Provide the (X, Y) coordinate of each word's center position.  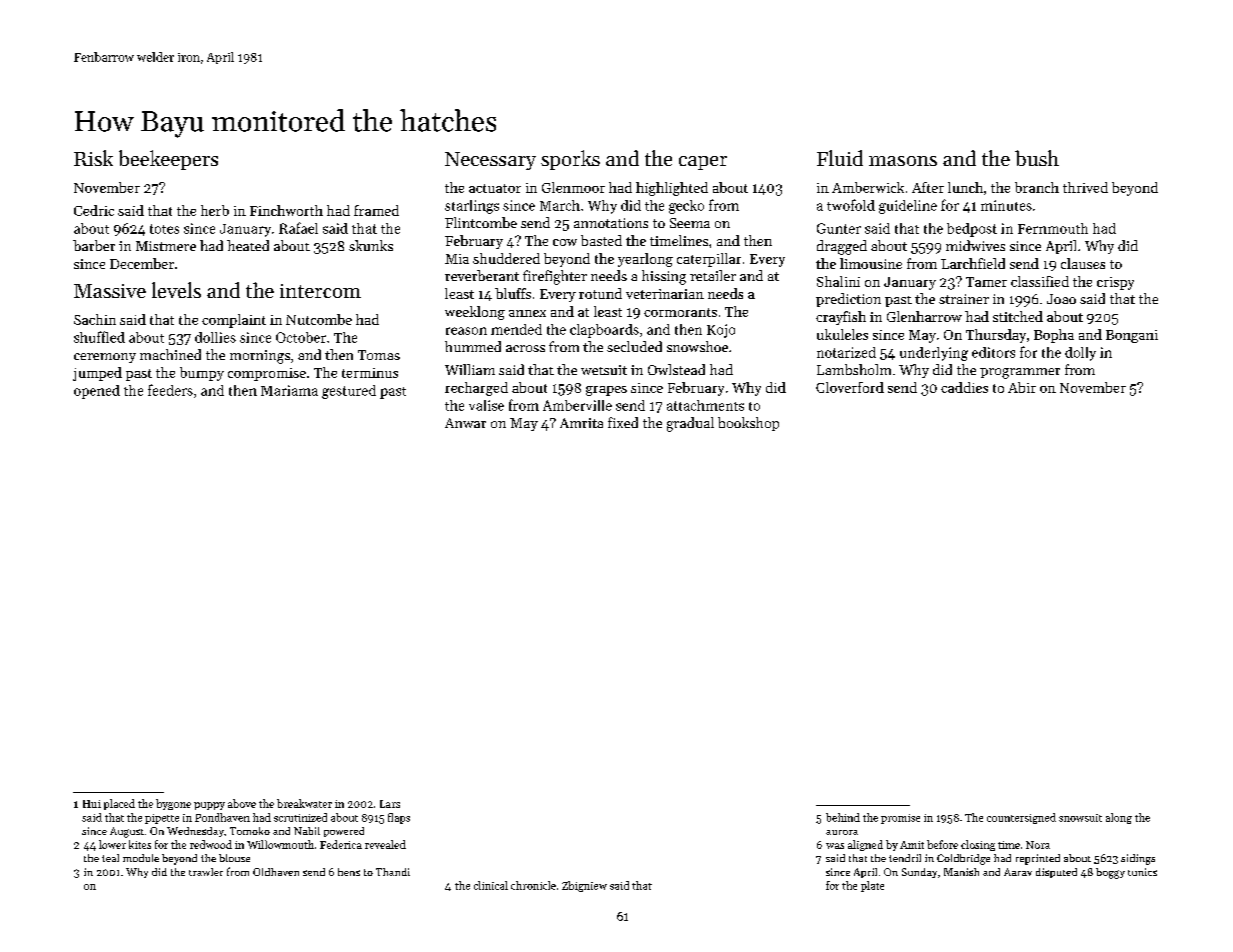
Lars (390, 804)
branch (1037, 187)
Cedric (94, 210)
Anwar (465, 423)
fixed (623, 422)
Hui (92, 804)
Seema (690, 223)
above (242, 803)
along (1119, 818)
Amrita (581, 423)
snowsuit (1080, 818)
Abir (1022, 387)
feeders (170, 390)
